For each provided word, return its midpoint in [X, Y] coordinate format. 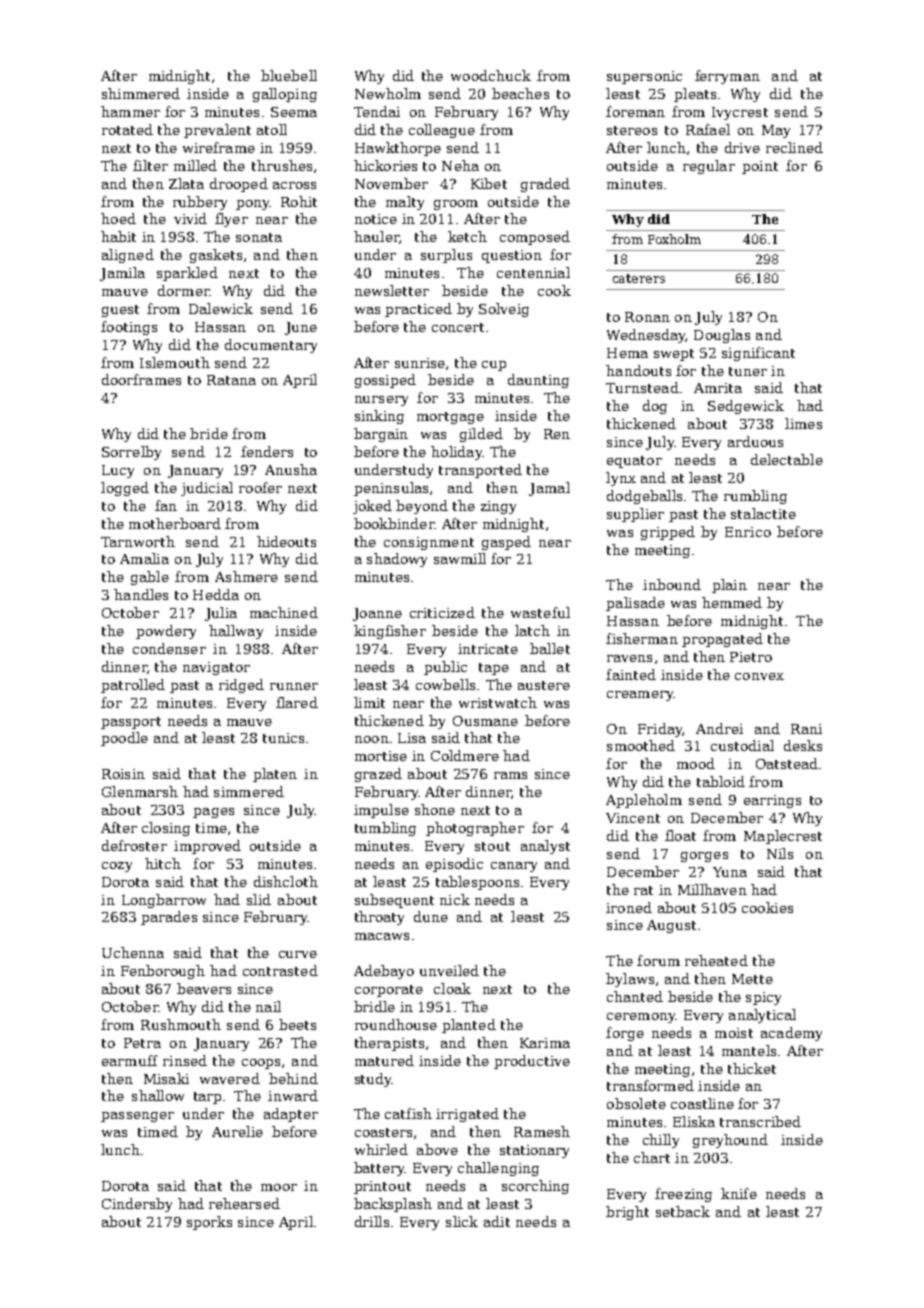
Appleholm [644, 801]
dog [655, 407]
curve [298, 954]
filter [150, 165]
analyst [545, 847]
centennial [533, 272]
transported [480, 471]
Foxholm [674, 239]
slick [462, 1221]
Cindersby [137, 1205]
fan [166, 505]
